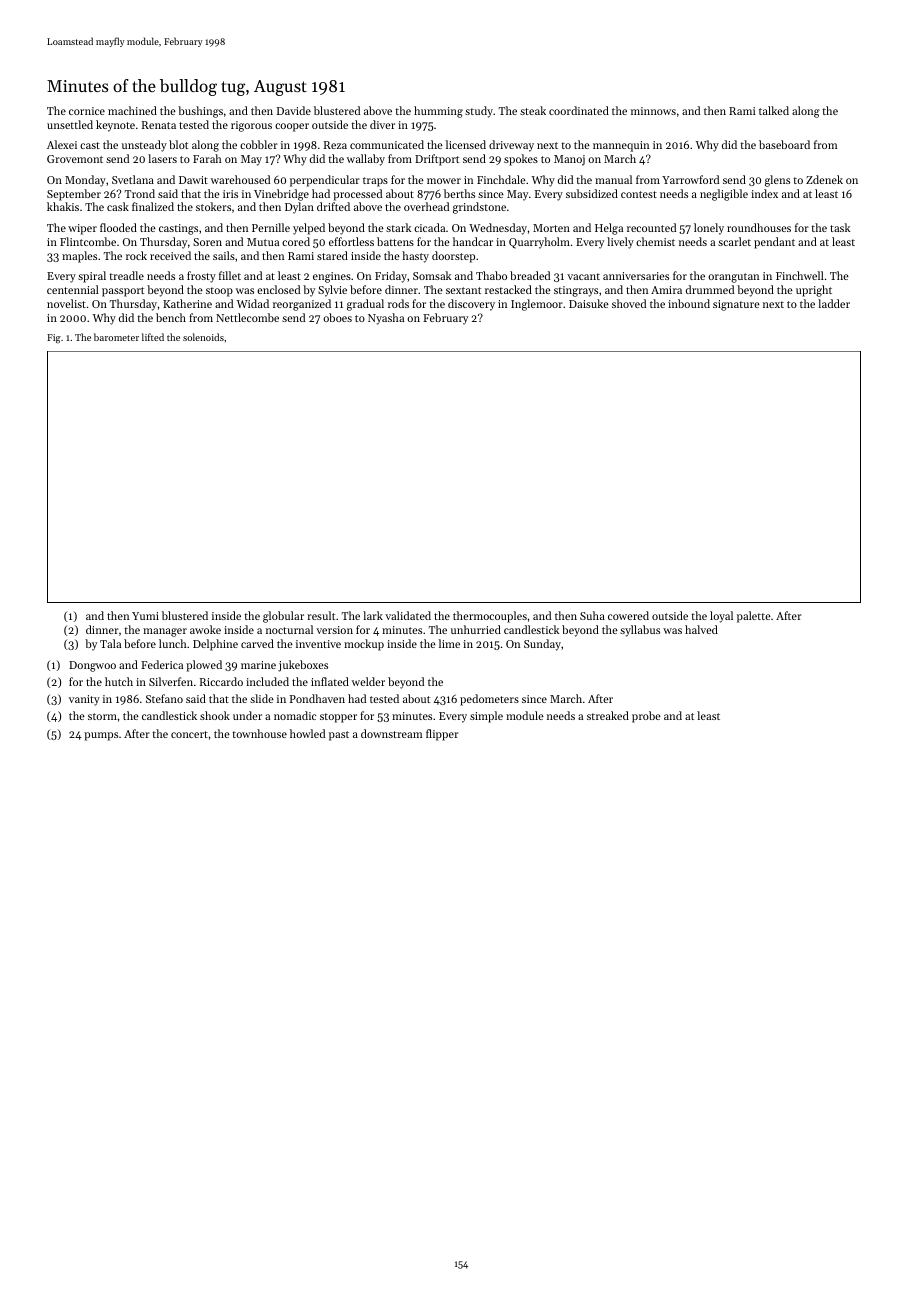 This screenshot has height=1316, width=908. Describe the element at coordinates (87, 111) in the screenshot. I see `cornice` at that location.
